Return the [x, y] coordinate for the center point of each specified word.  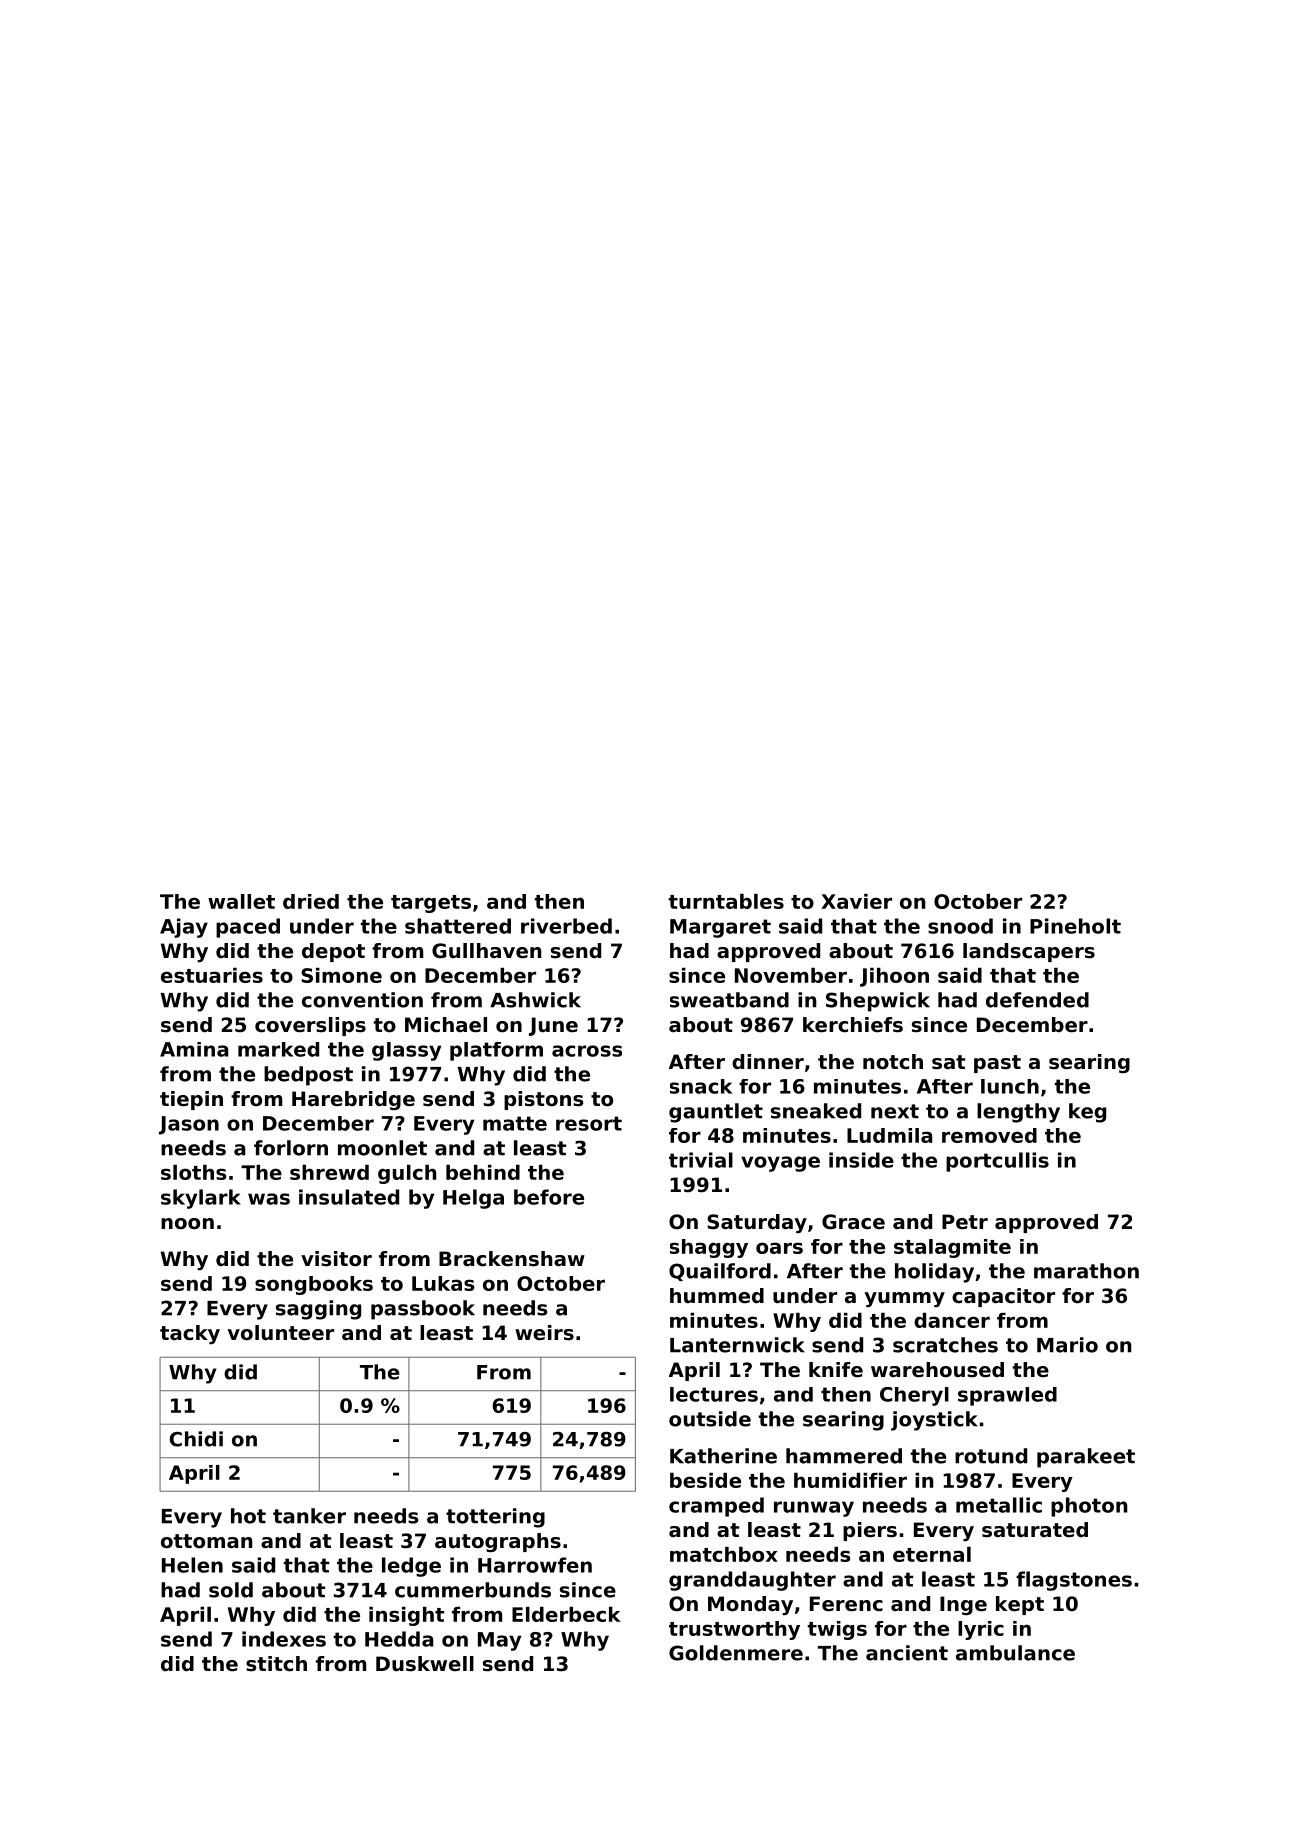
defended [1037, 1000]
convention [362, 1000]
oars [779, 1248]
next [895, 1111]
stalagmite [952, 1248]
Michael [446, 1025]
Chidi [196, 1439]
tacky [190, 1335]
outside [710, 1419]
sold [231, 1590]
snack [701, 1086]
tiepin [191, 1100]
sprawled [1007, 1396]
